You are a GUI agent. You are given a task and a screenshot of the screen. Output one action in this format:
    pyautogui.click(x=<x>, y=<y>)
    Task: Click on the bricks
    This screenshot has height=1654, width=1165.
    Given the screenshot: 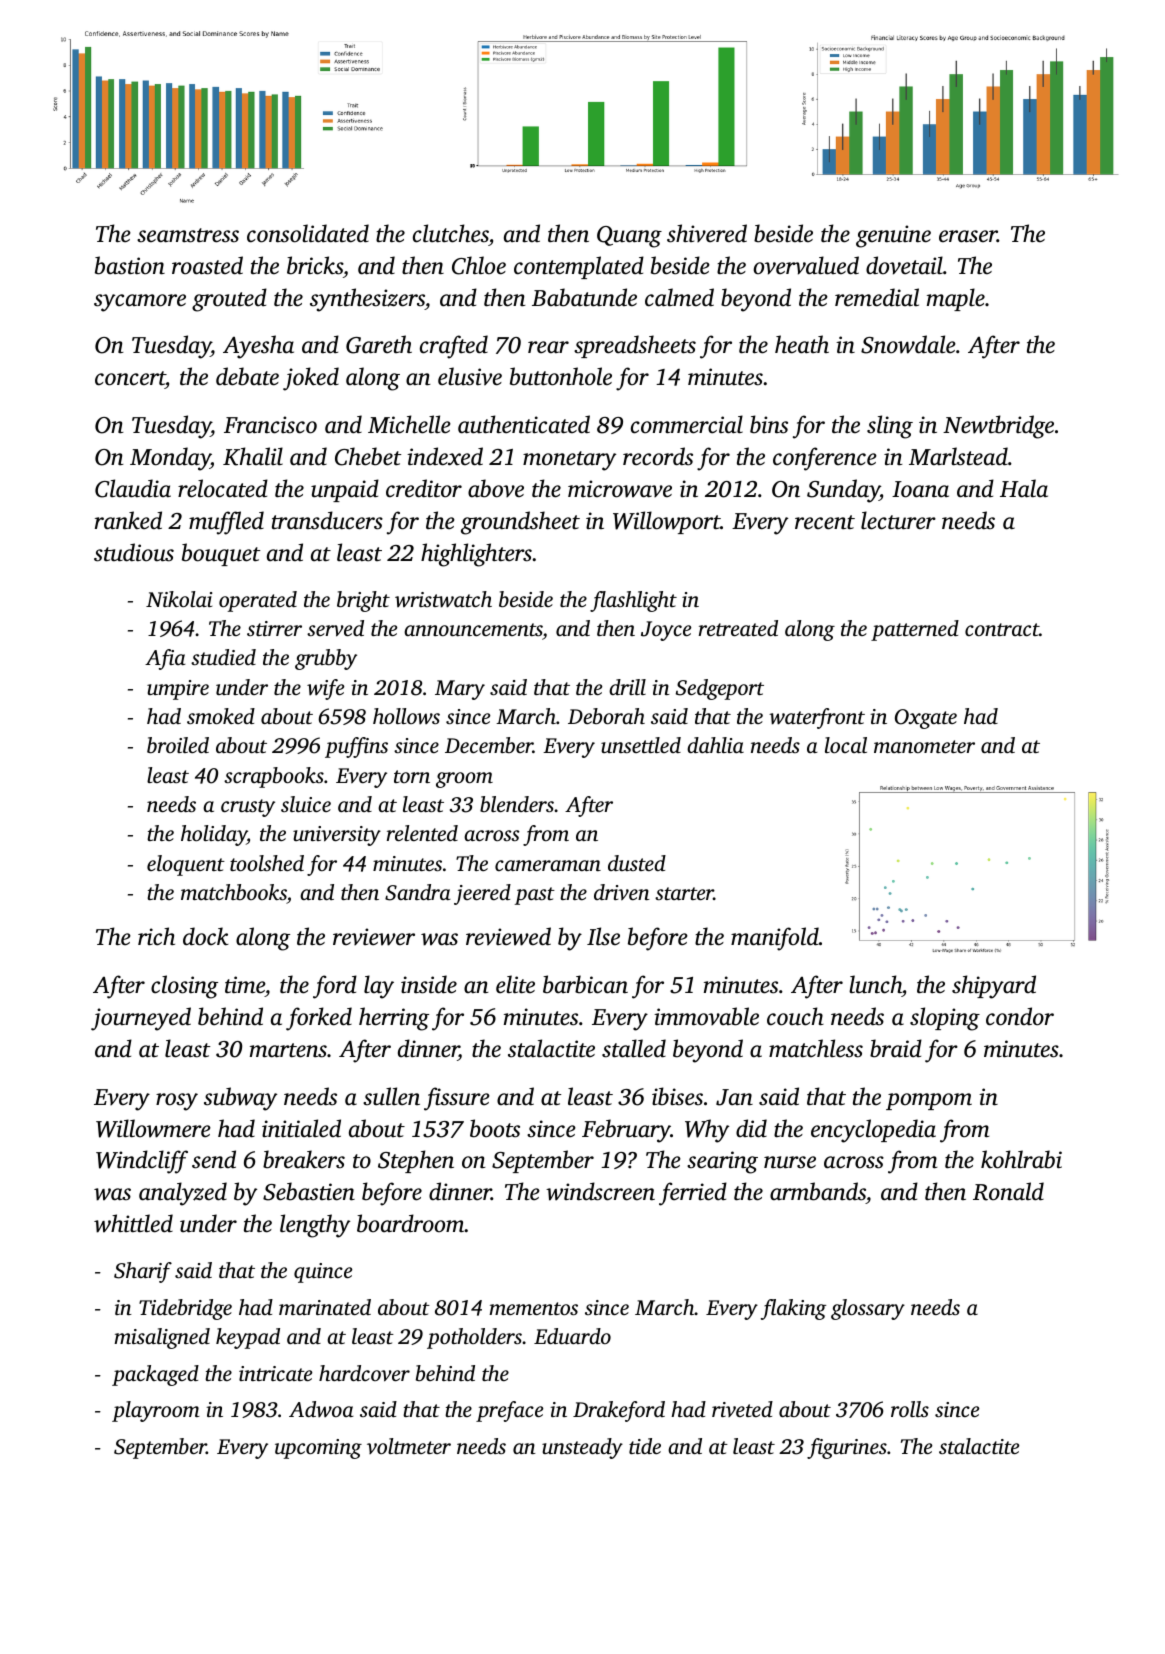 What is the action you would take?
    pyautogui.click(x=315, y=265)
